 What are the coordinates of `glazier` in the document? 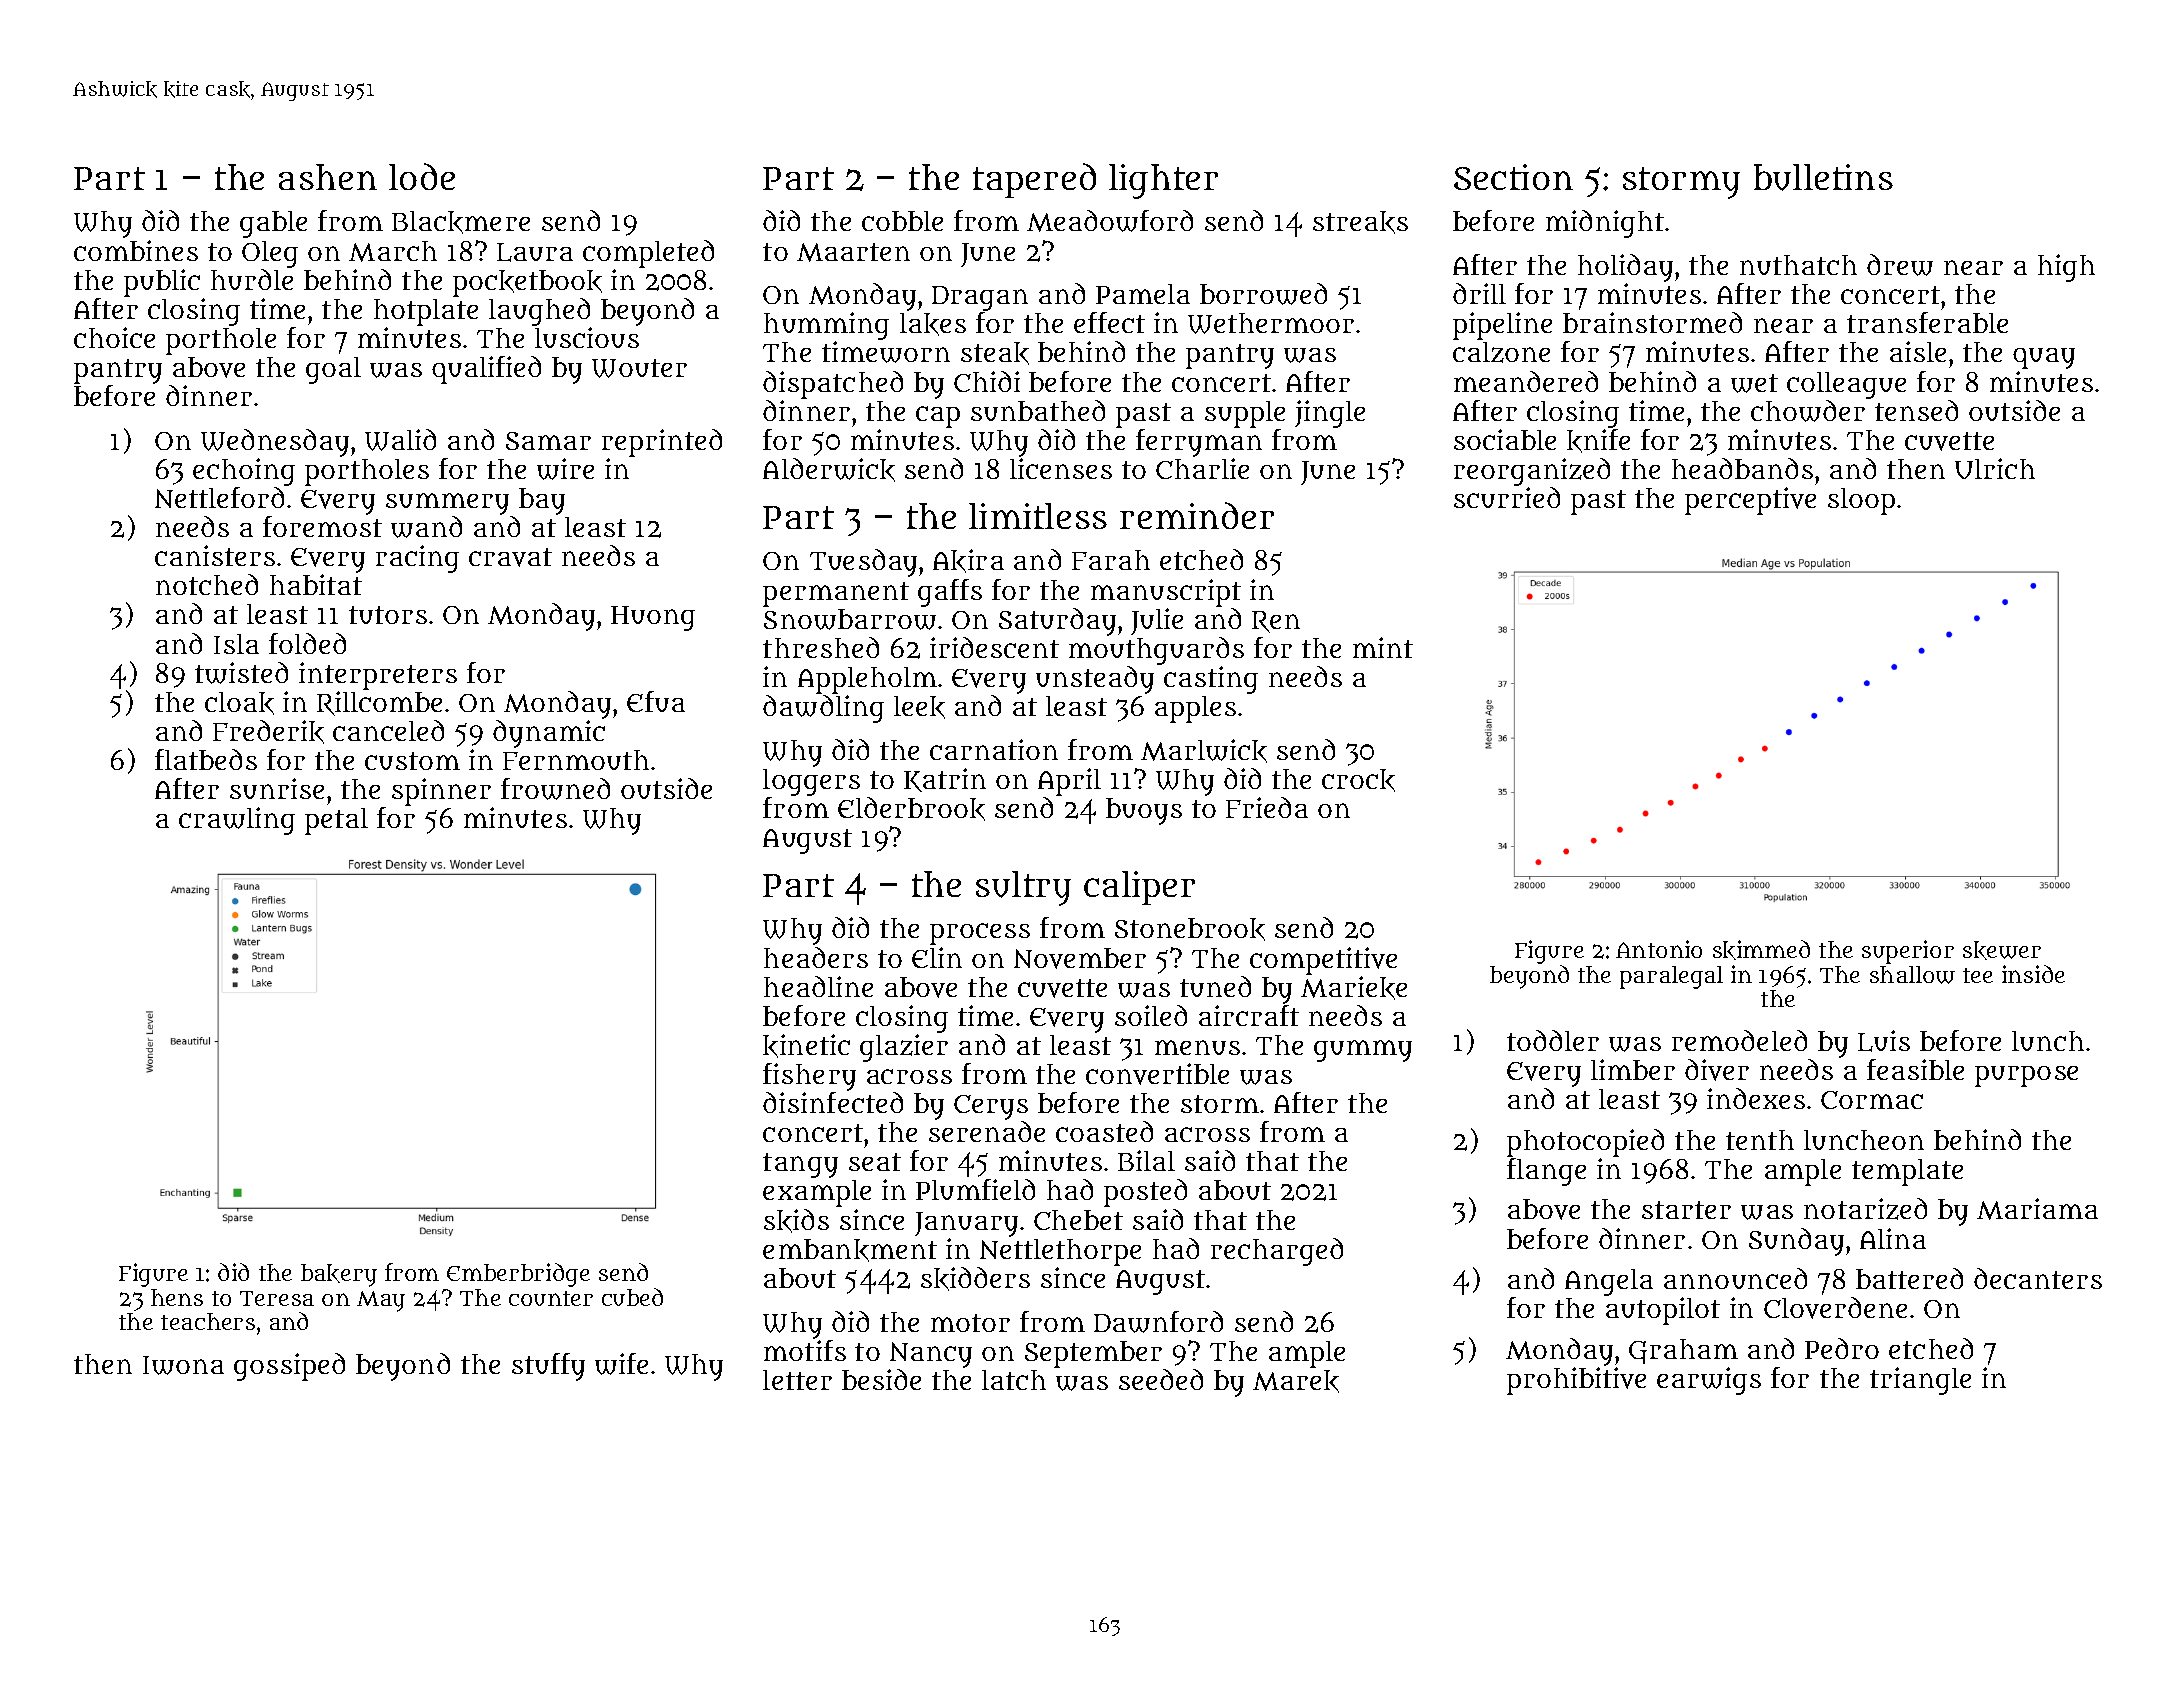 It's located at (904, 1048).
